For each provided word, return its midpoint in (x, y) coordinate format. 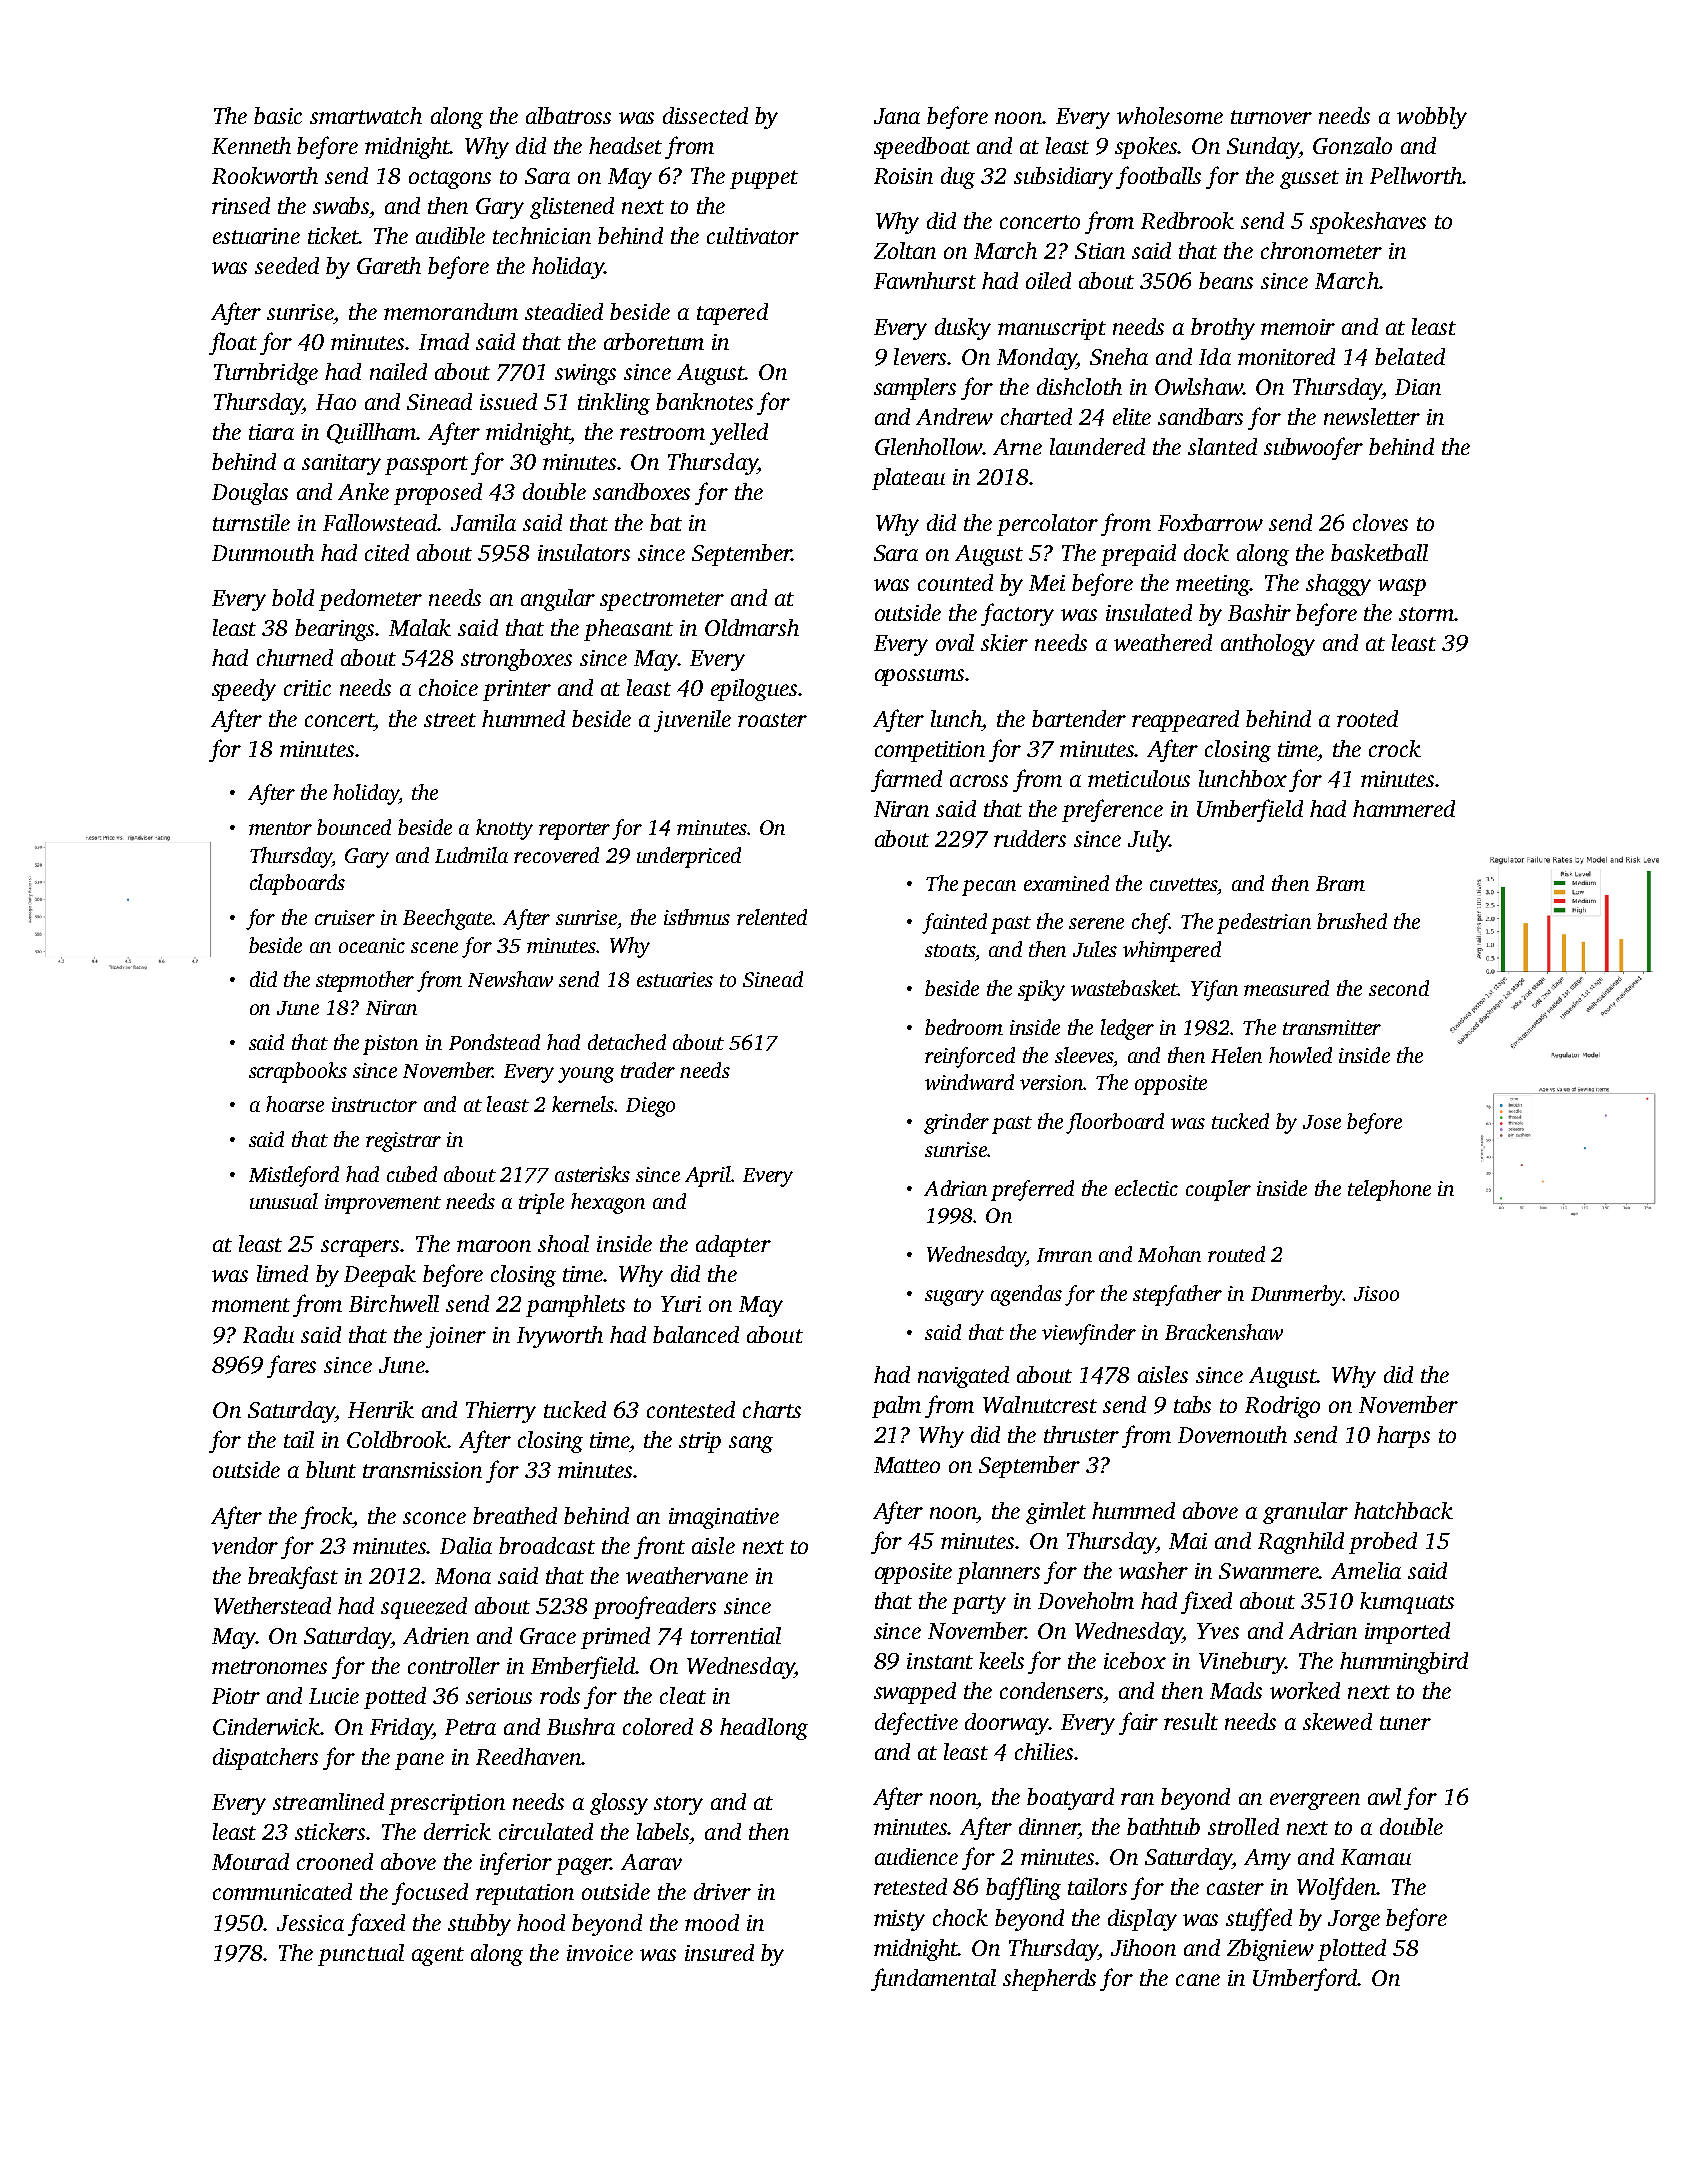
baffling (1023, 1888)
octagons (450, 179)
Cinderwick (267, 1726)
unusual (284, 1201)
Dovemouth (1232, 1434)
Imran (1064, 1255)
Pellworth (1416, 175)
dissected (705, 115)
